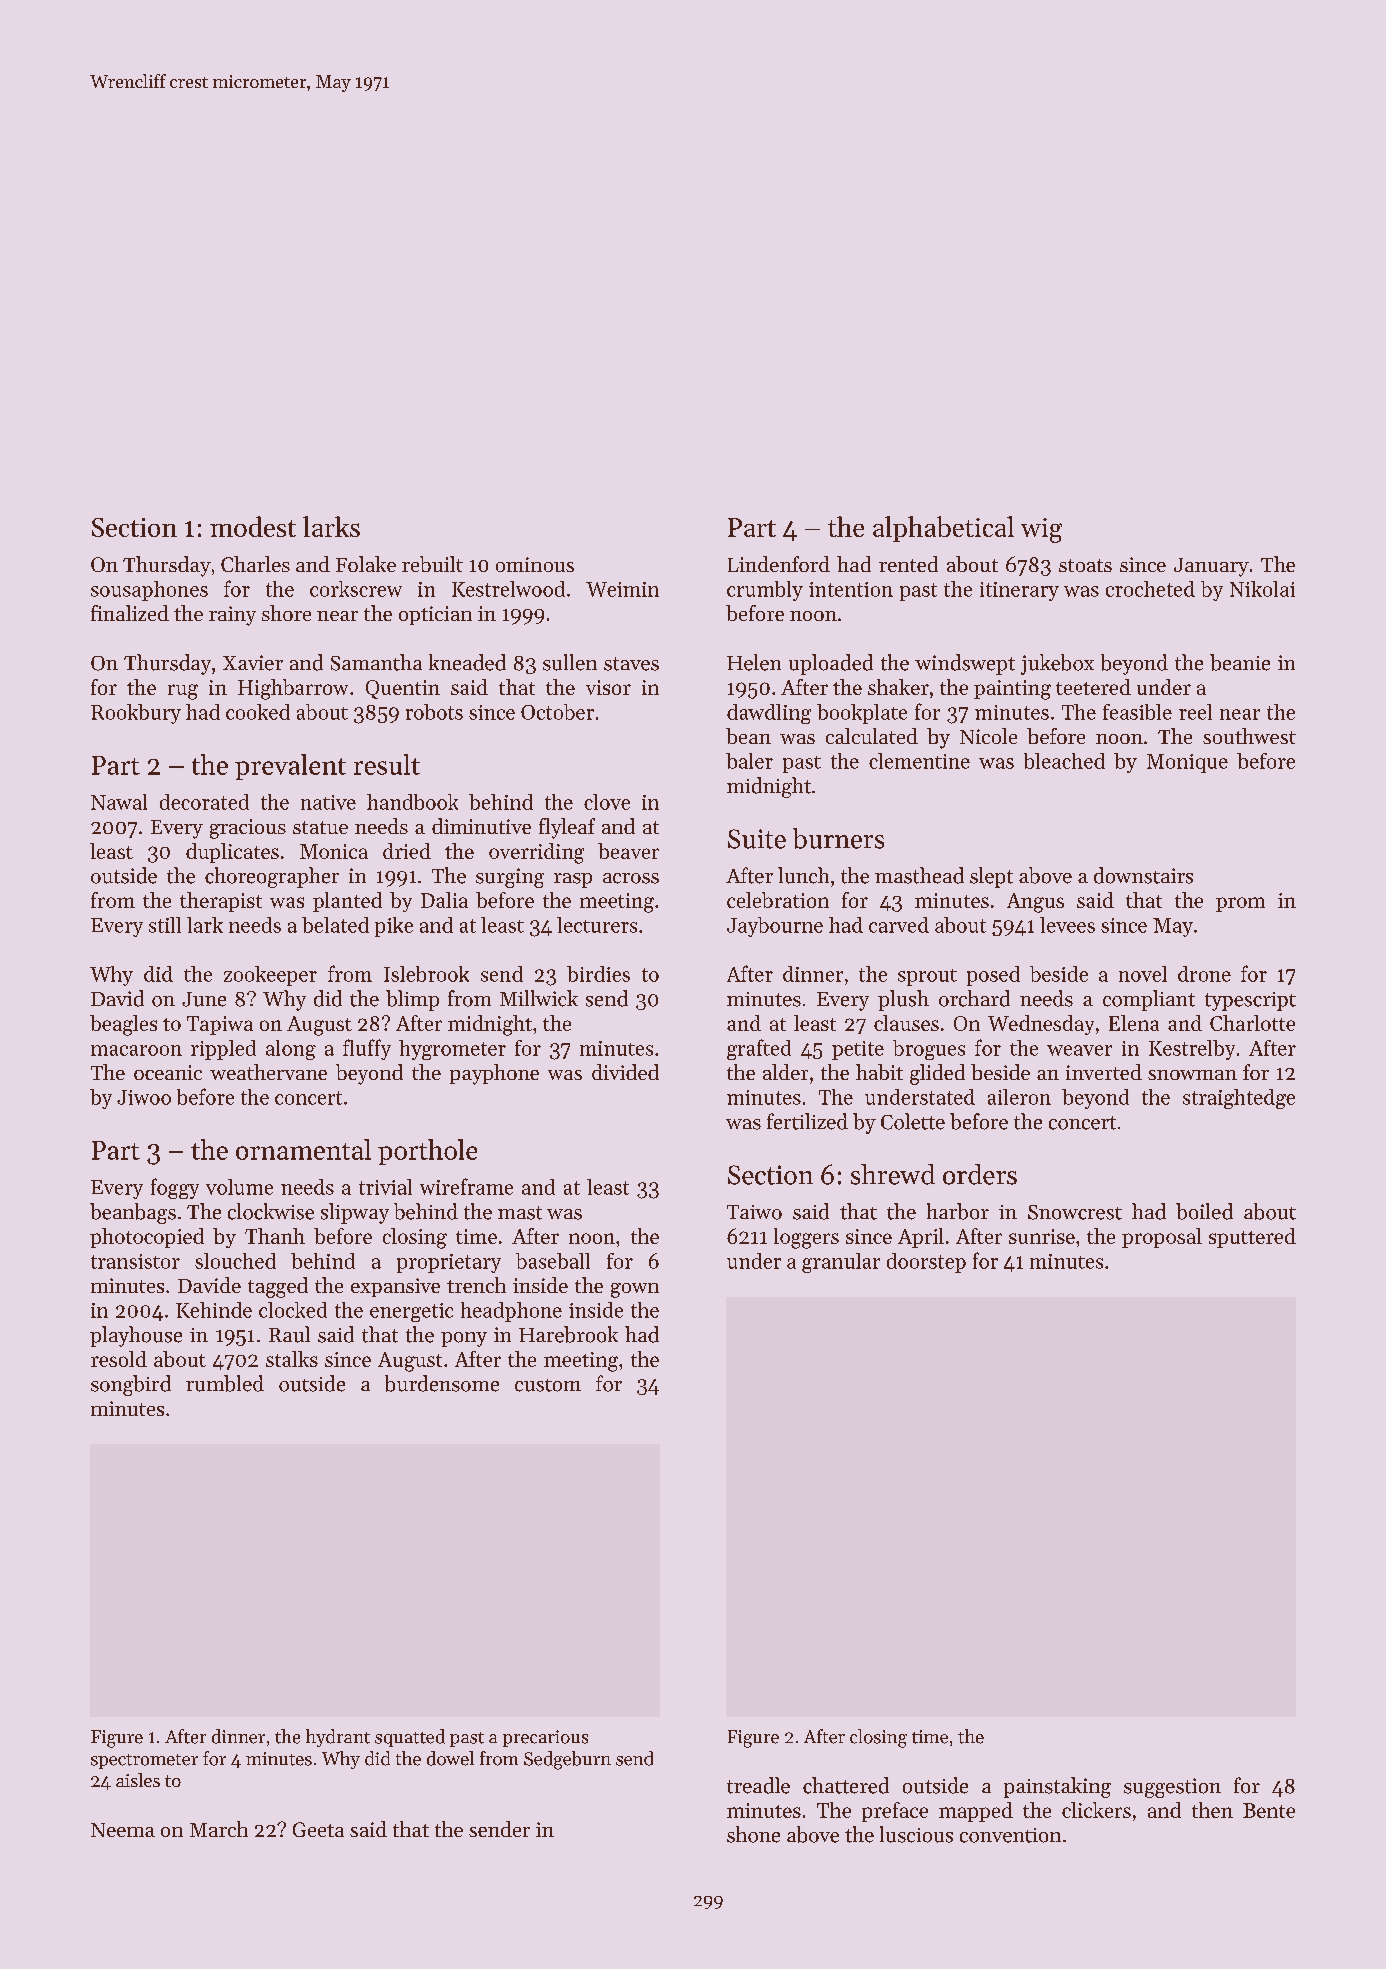 The image size is (1386, 1969). I want to click on Bente, so click(1269, 1810).
